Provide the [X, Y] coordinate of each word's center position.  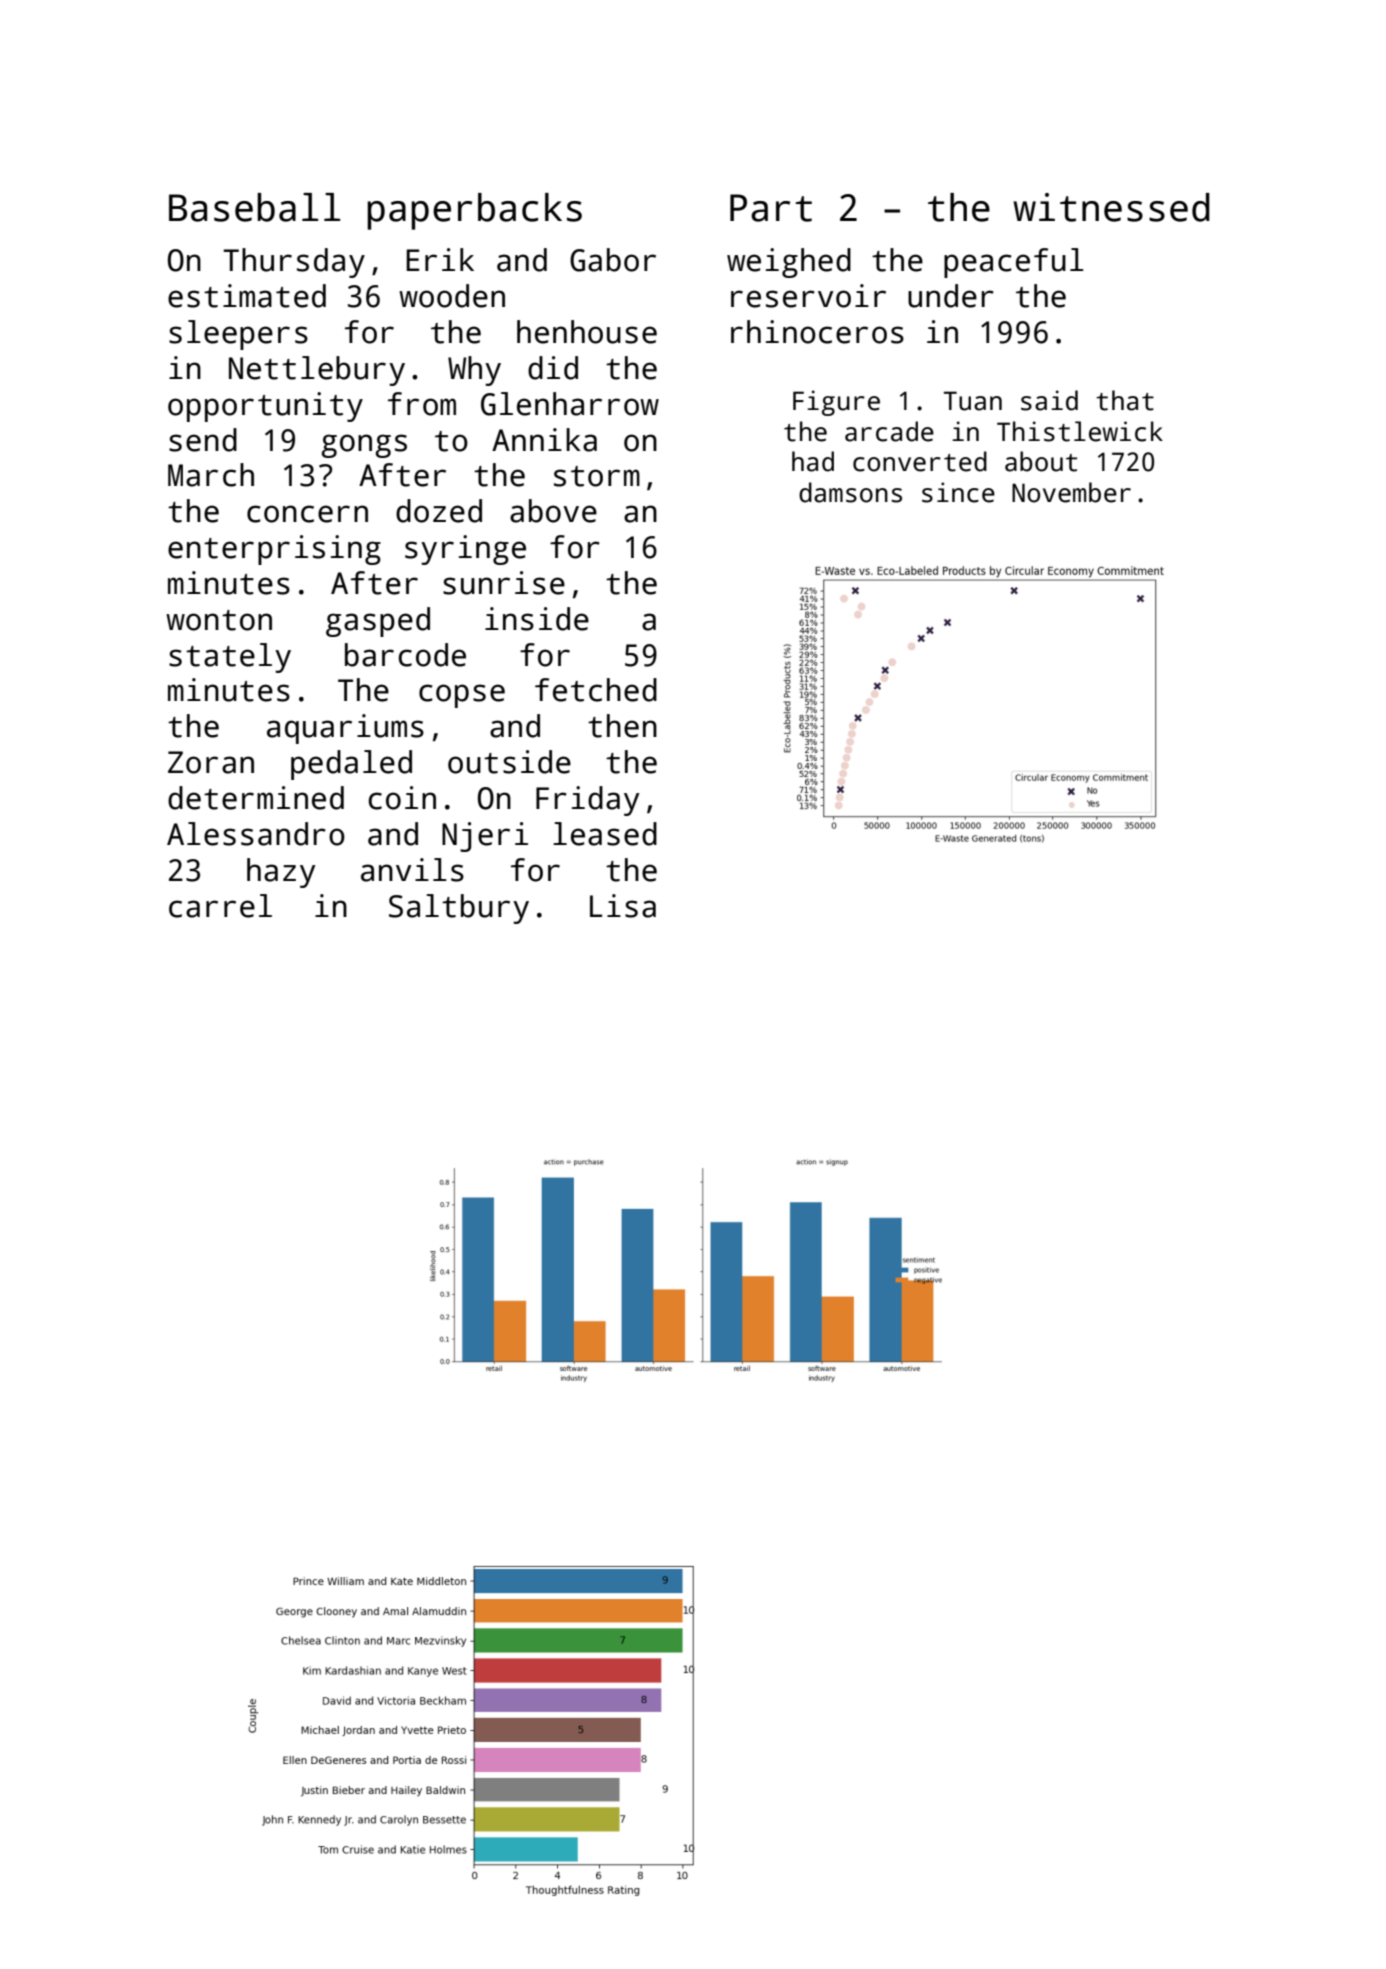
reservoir [808, 296]
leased [605, 834]
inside [537, 619]
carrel [220, 906]
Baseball [254, 207]
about [1041, 461]
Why [474, 371]
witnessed [1111, 207]
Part [771, 208]
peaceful [1014, 263]
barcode [405, 655]
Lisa [623, 906]
